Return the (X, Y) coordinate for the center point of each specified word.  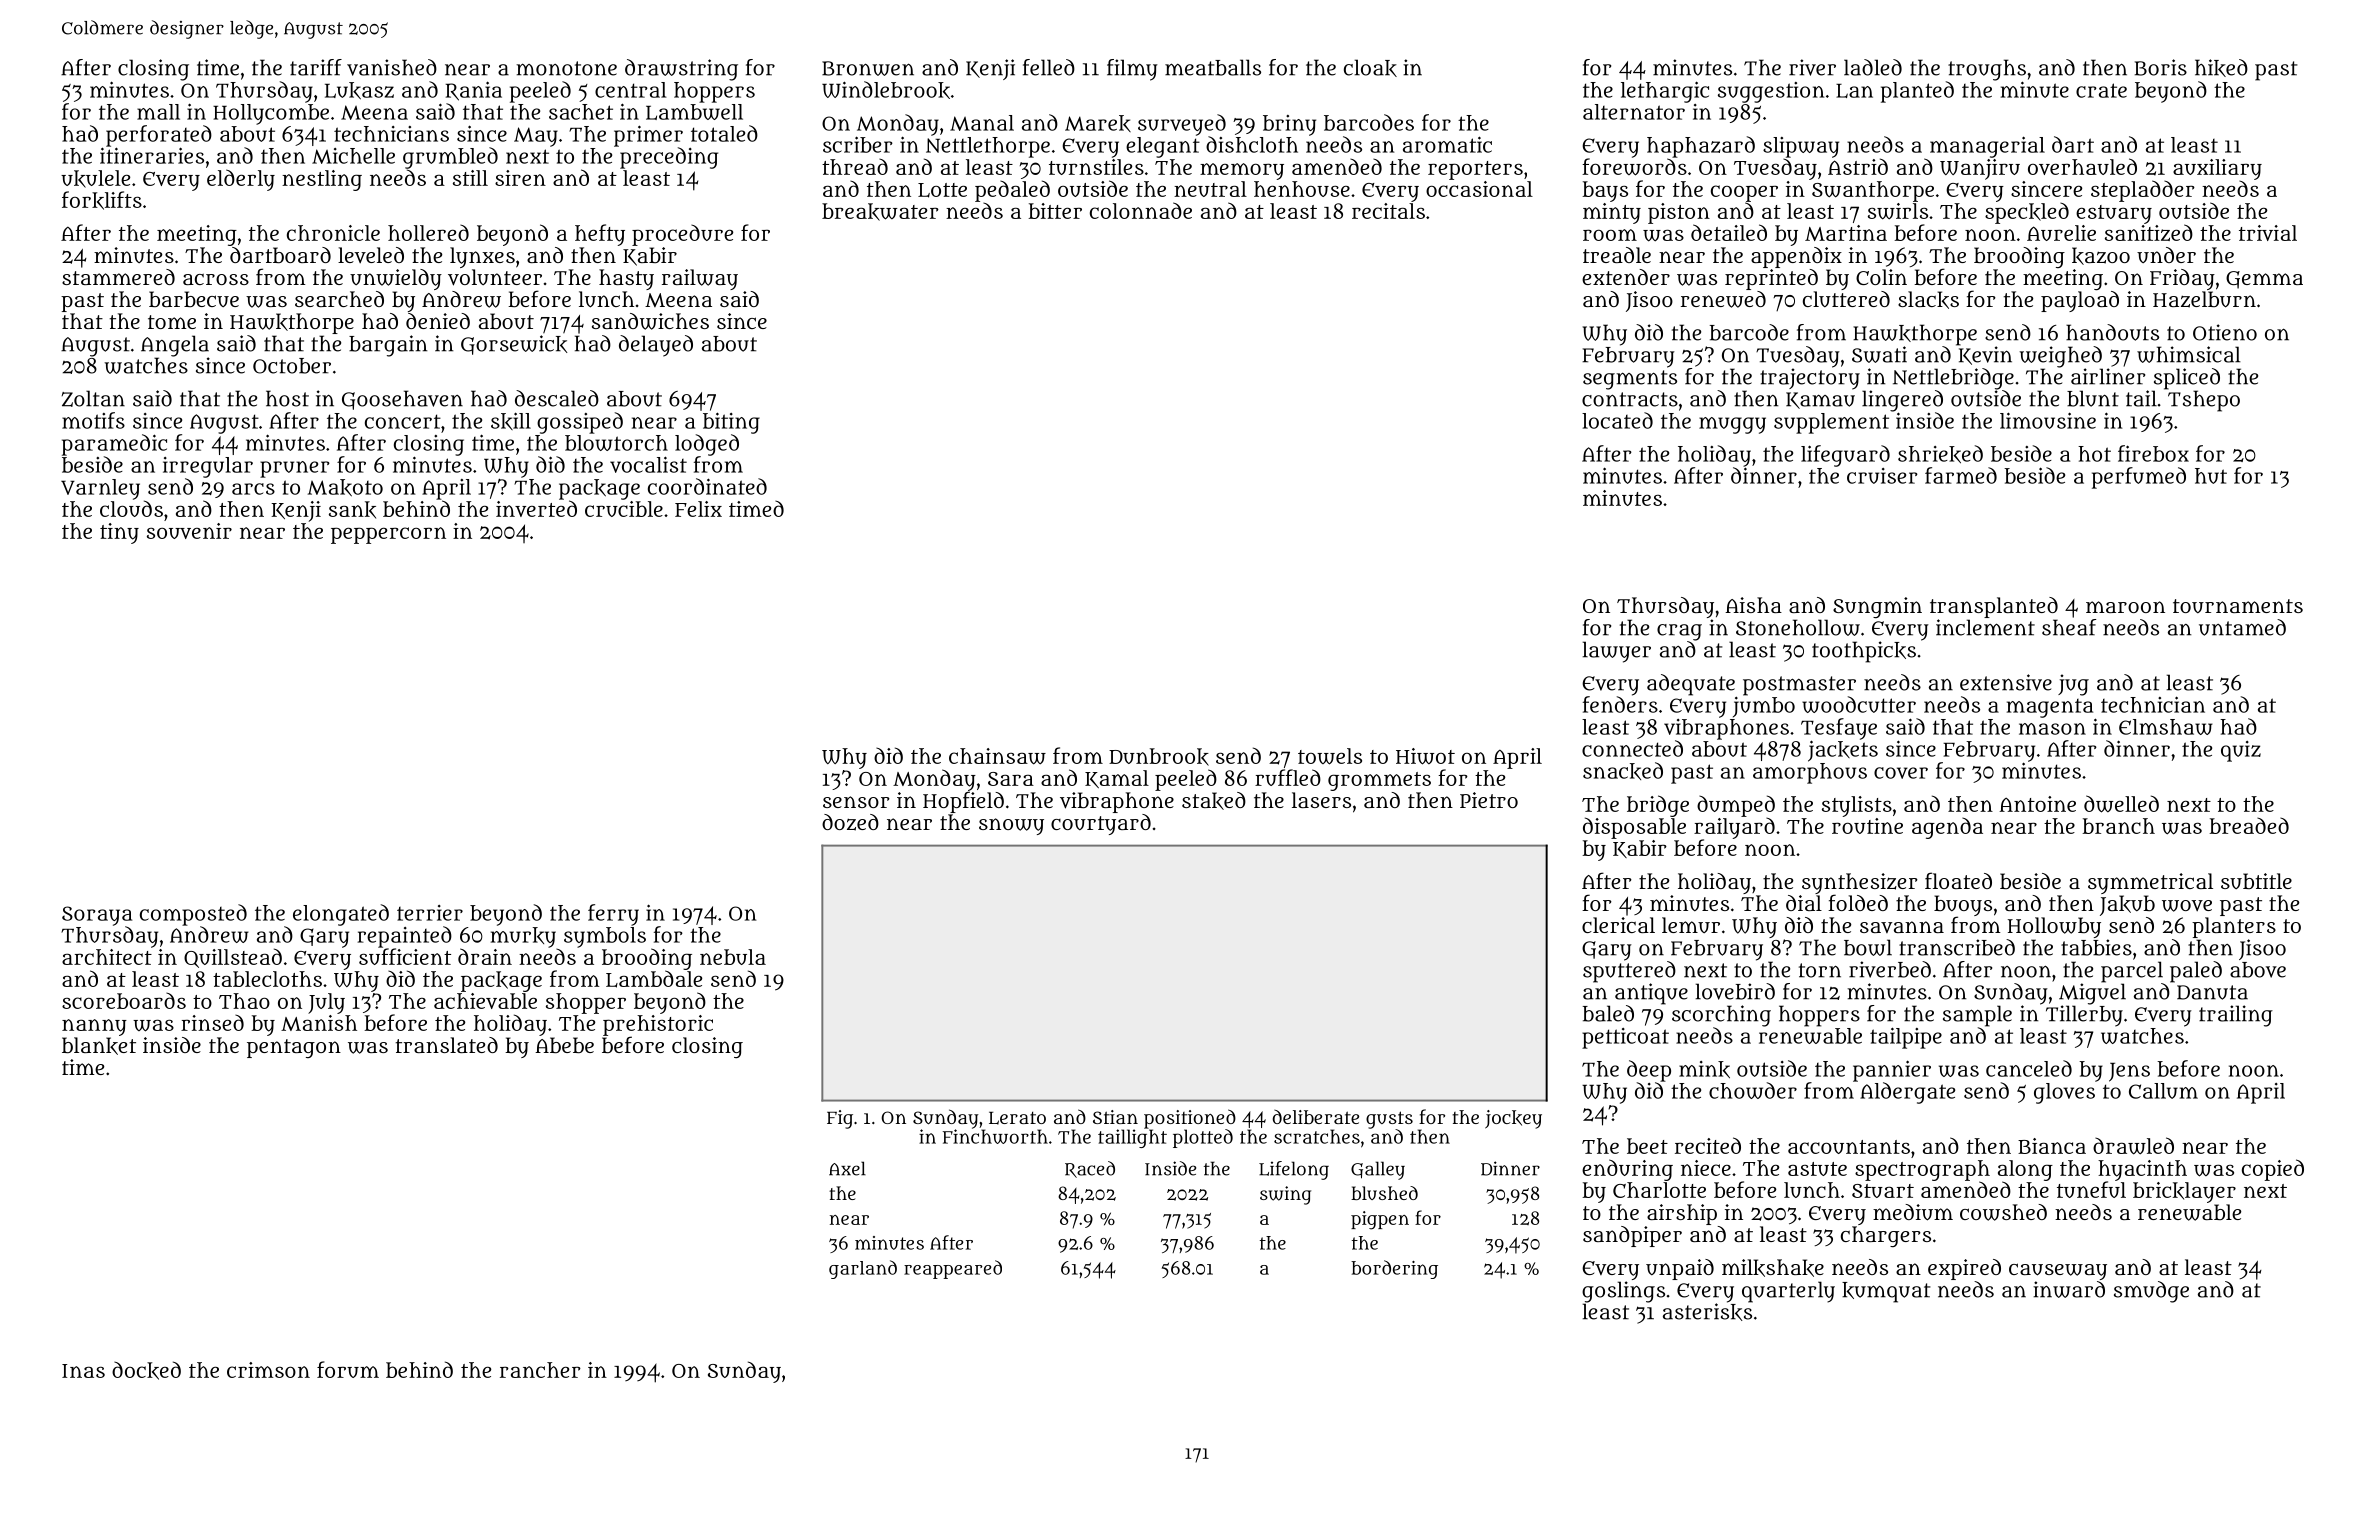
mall (158, 112)
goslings (1623, 1292)
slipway (1801, 147)
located (1617, 420)
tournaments (2238, 606)
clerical (1618, 925)
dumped (1736, 806)
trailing (2236, 1016)
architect (107, 957)
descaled (557, 398)
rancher (540, 1370)
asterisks (1707, 1312)
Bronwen (868, 68)
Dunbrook (1159, 757)
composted (193, 915)
